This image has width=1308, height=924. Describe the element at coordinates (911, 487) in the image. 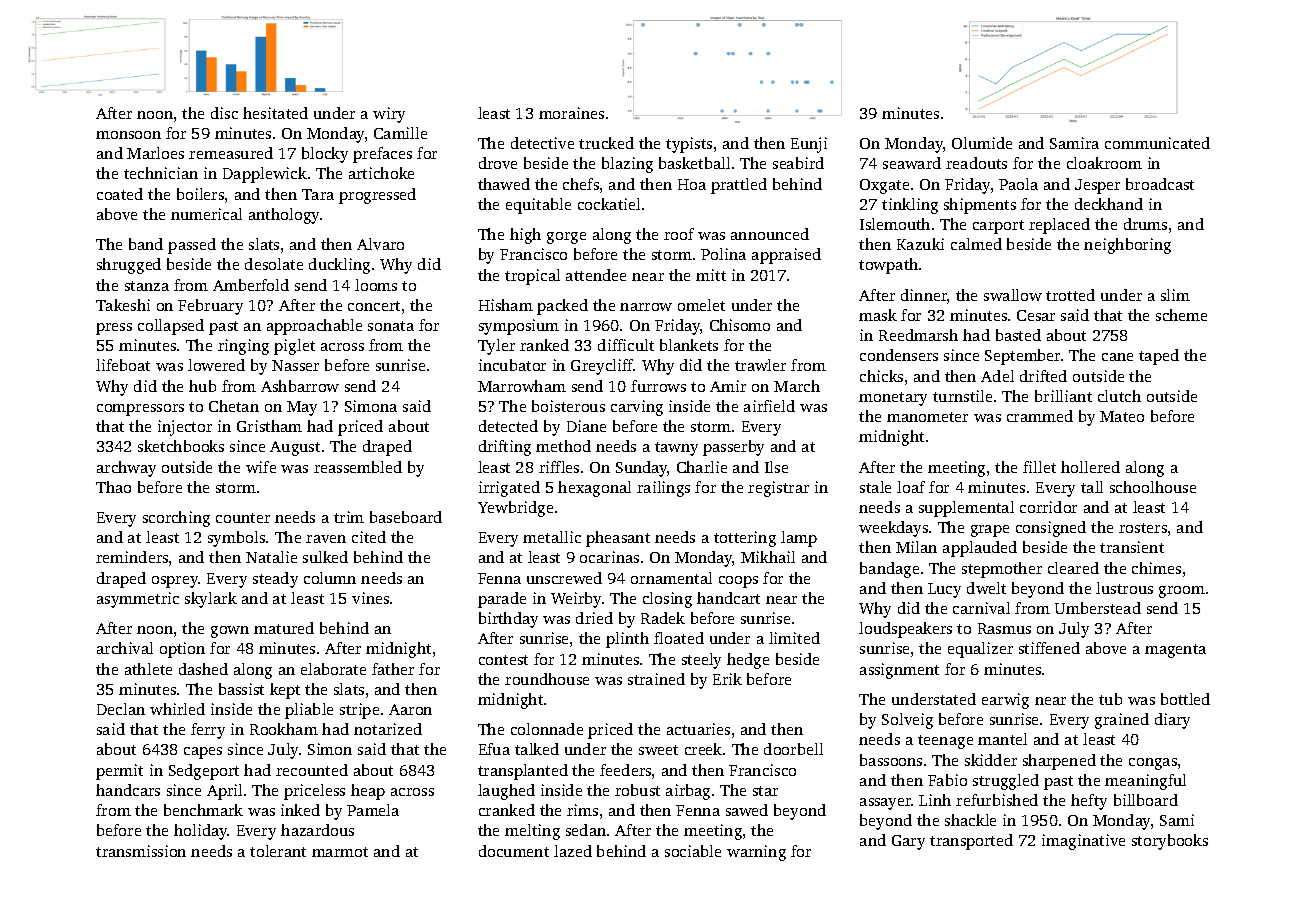

I see `loaf` at that location.
